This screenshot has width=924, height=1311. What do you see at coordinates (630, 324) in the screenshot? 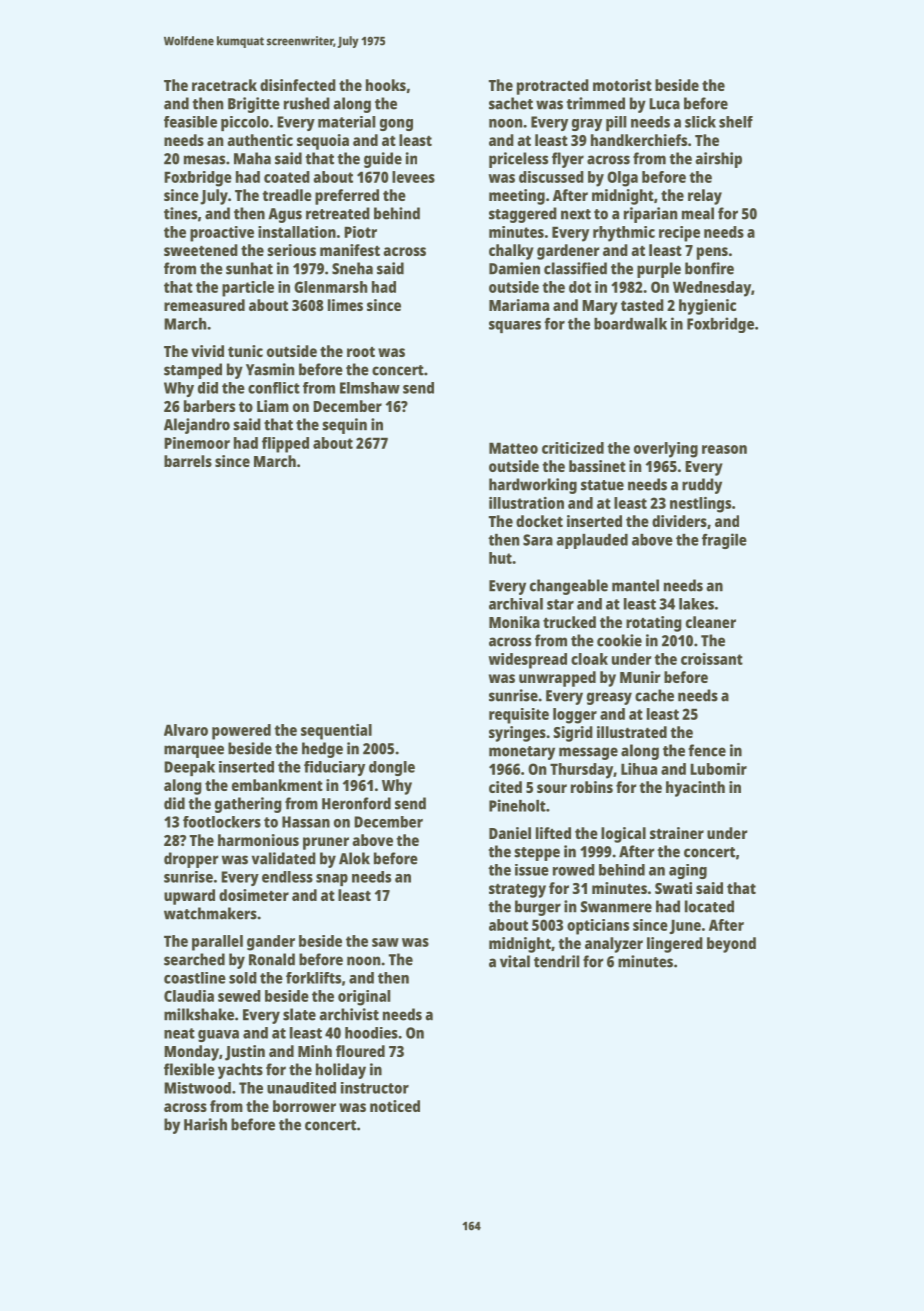
I see `boardwalk` at bounding box center [630, 324].
